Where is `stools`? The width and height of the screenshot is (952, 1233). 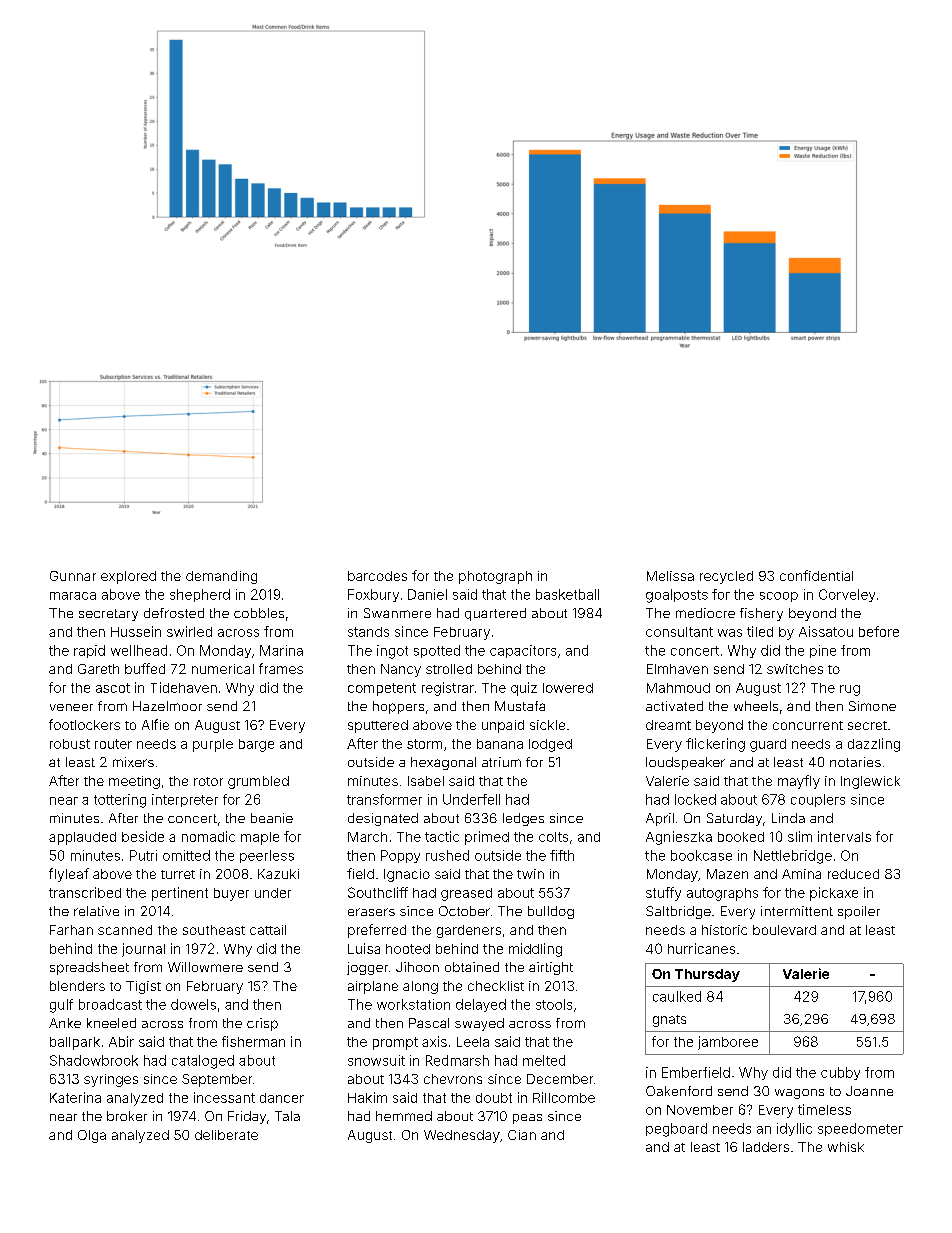 stools is located at coordinates (554, 1004).
